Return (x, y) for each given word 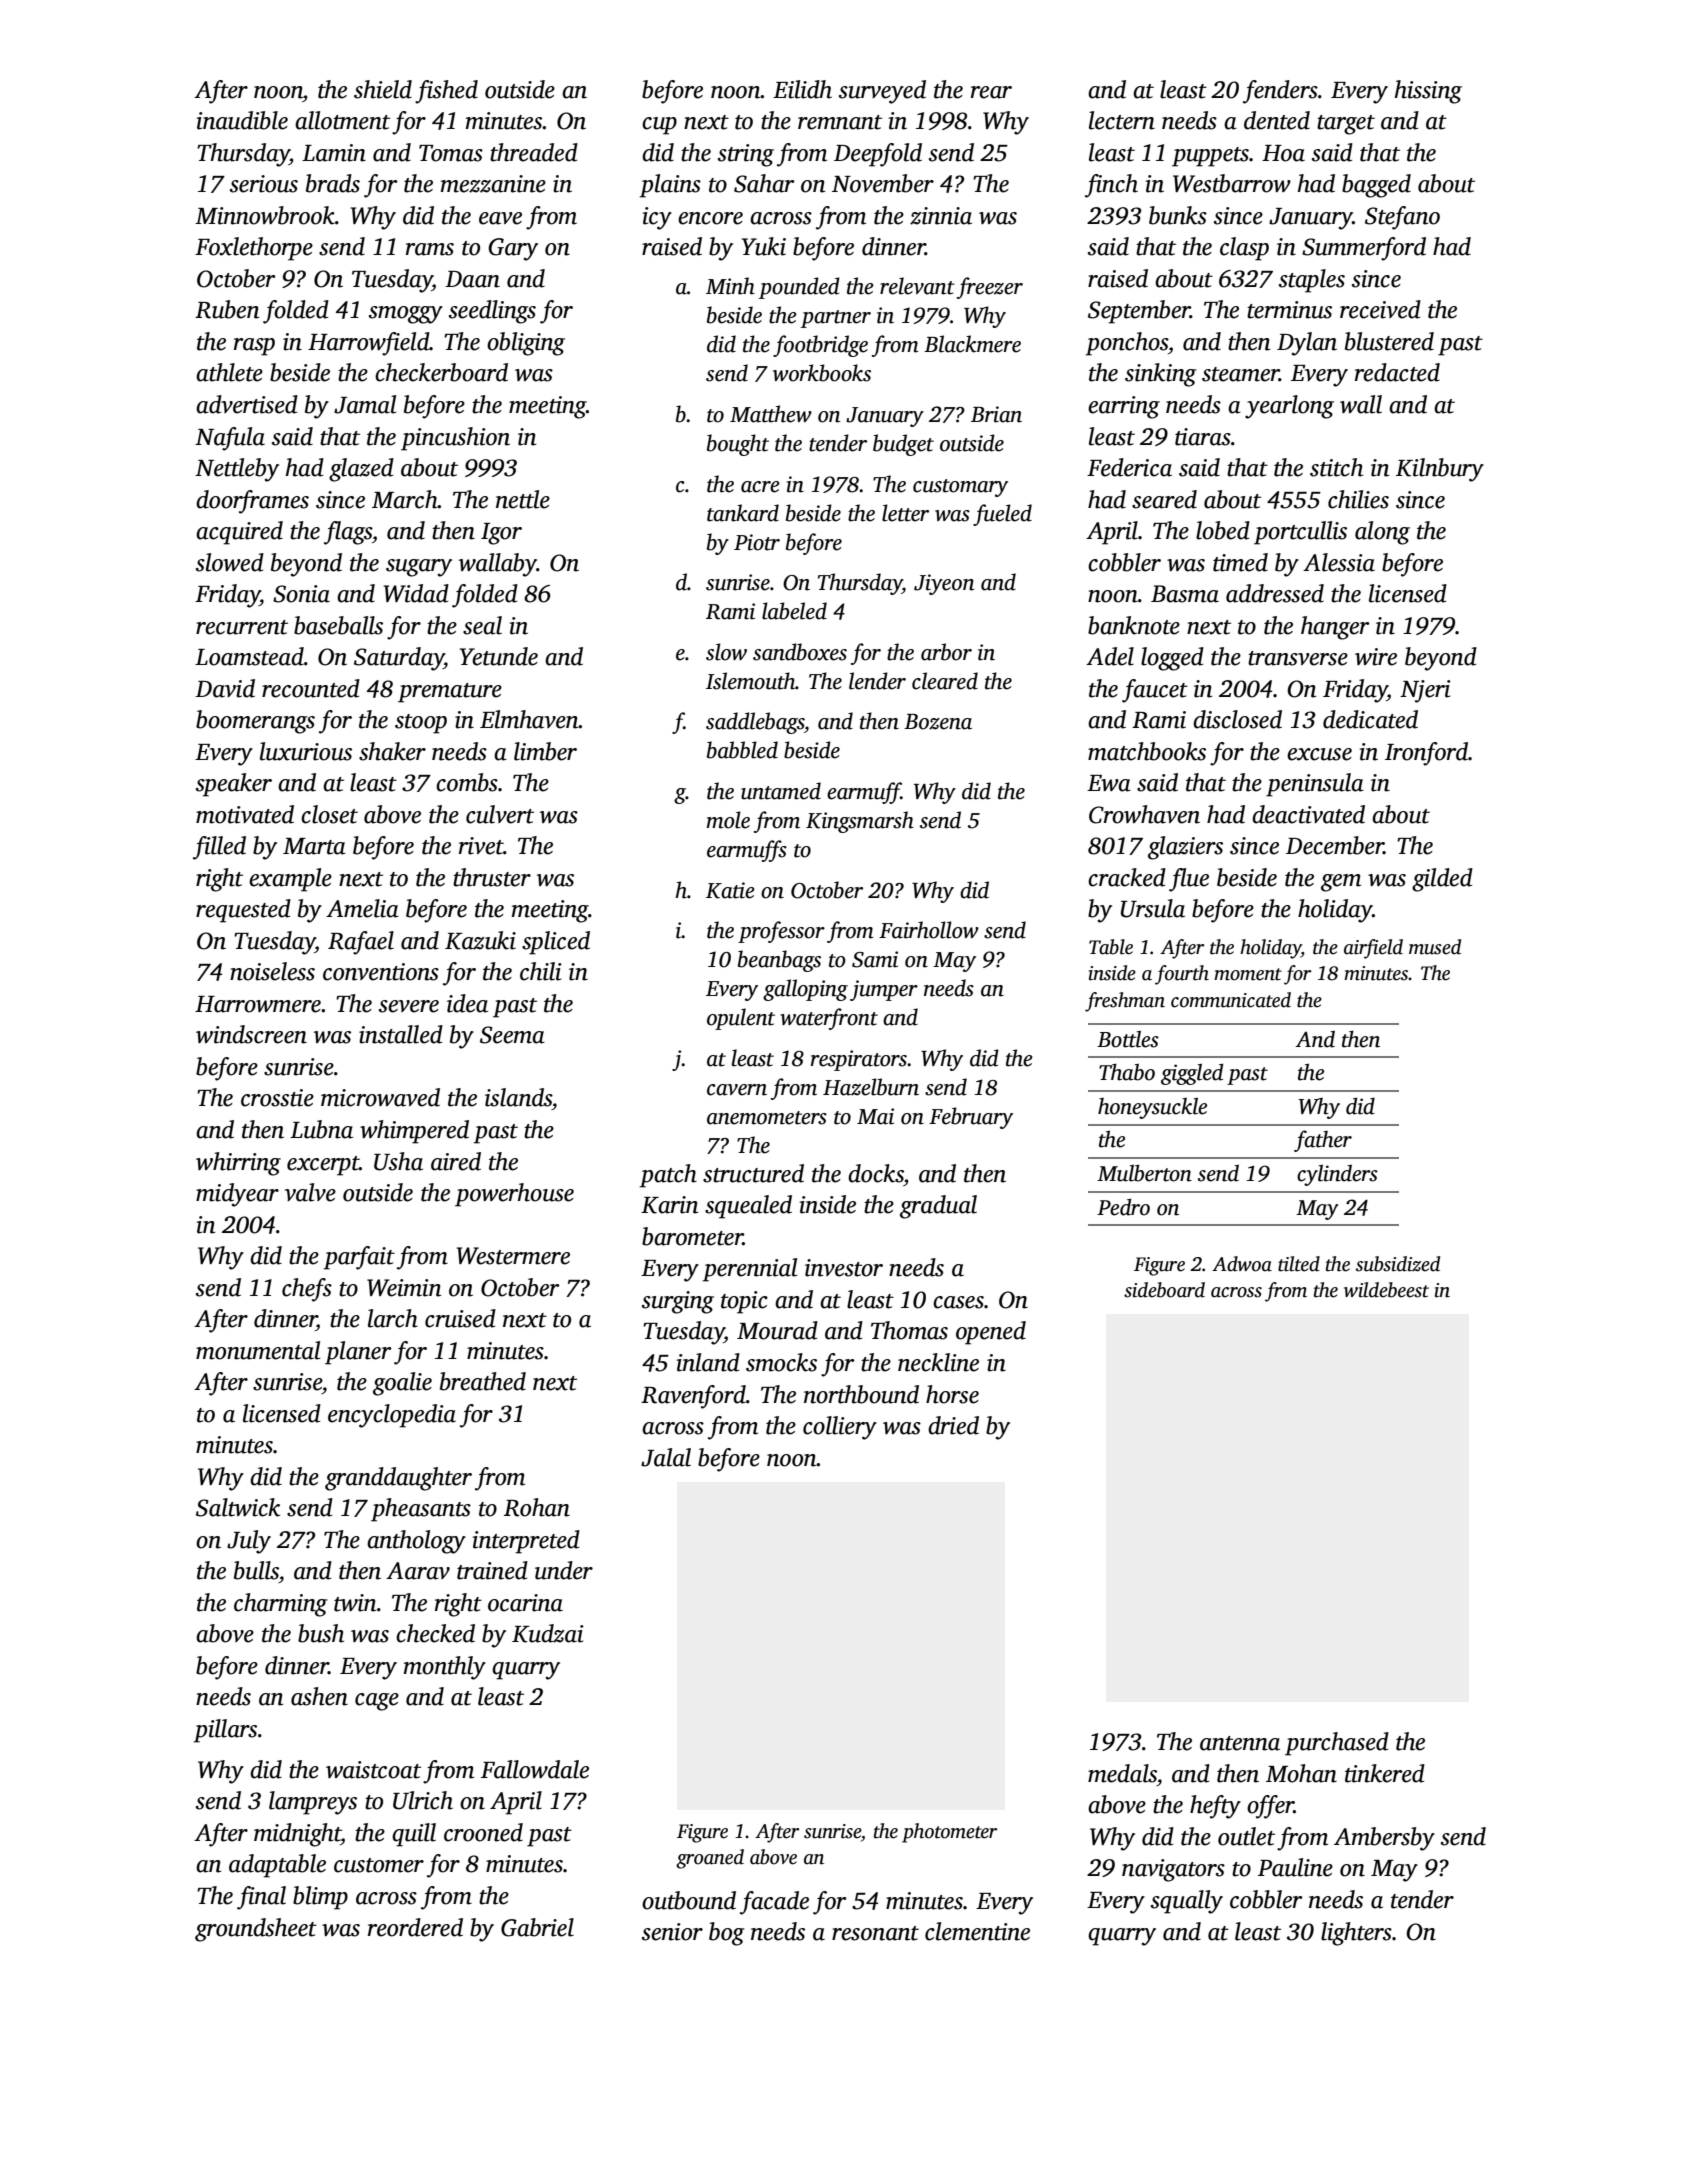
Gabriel (537, 1927)
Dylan (1307, 344)
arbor (946, 652)
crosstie (277, 1098)
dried (953, 1425)
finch (1111, 186)
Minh (730, 286)
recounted (311, 688)
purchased (1337, 1744)
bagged (1376, 186)
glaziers (1185, 848)
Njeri (1425, 691)
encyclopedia (392, 1416)
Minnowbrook (265, 215)
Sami (875, 959)
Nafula (230, 439)
